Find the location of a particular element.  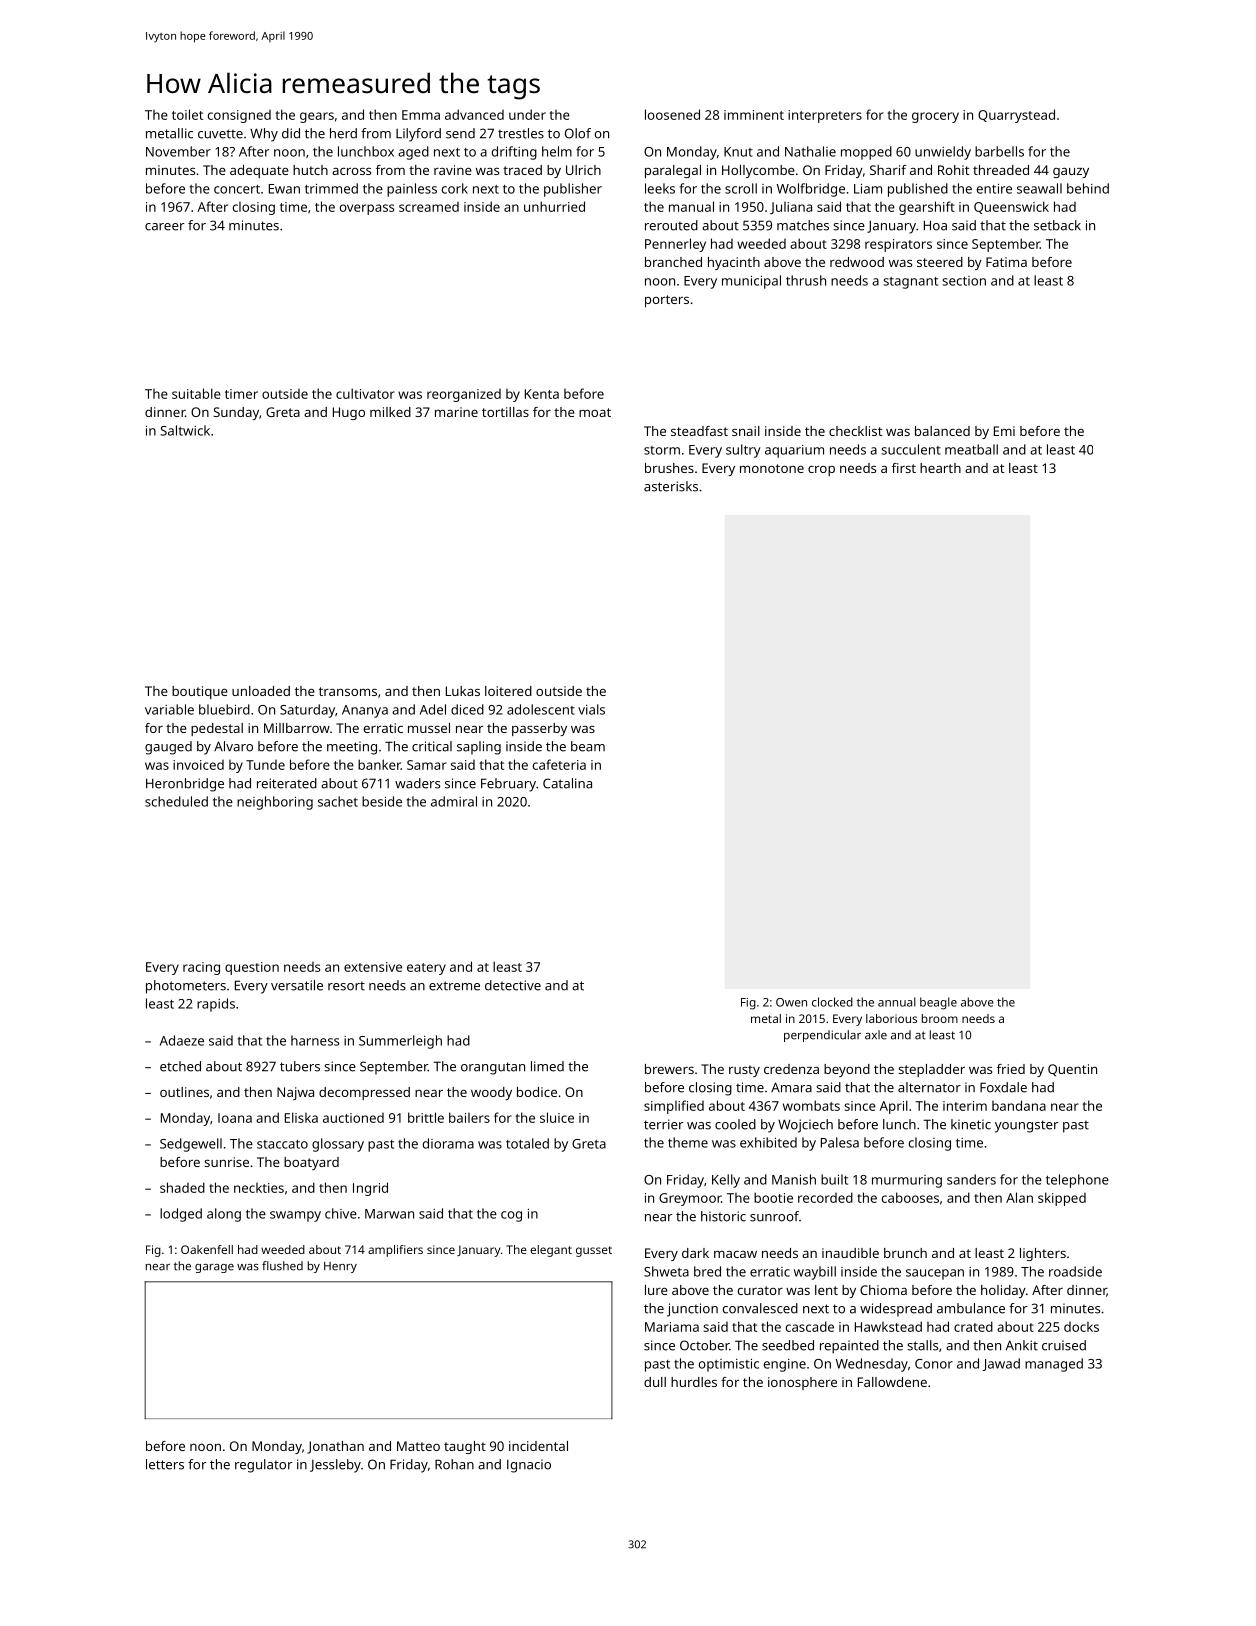

scheduled is located at coordinates (176, 801).
